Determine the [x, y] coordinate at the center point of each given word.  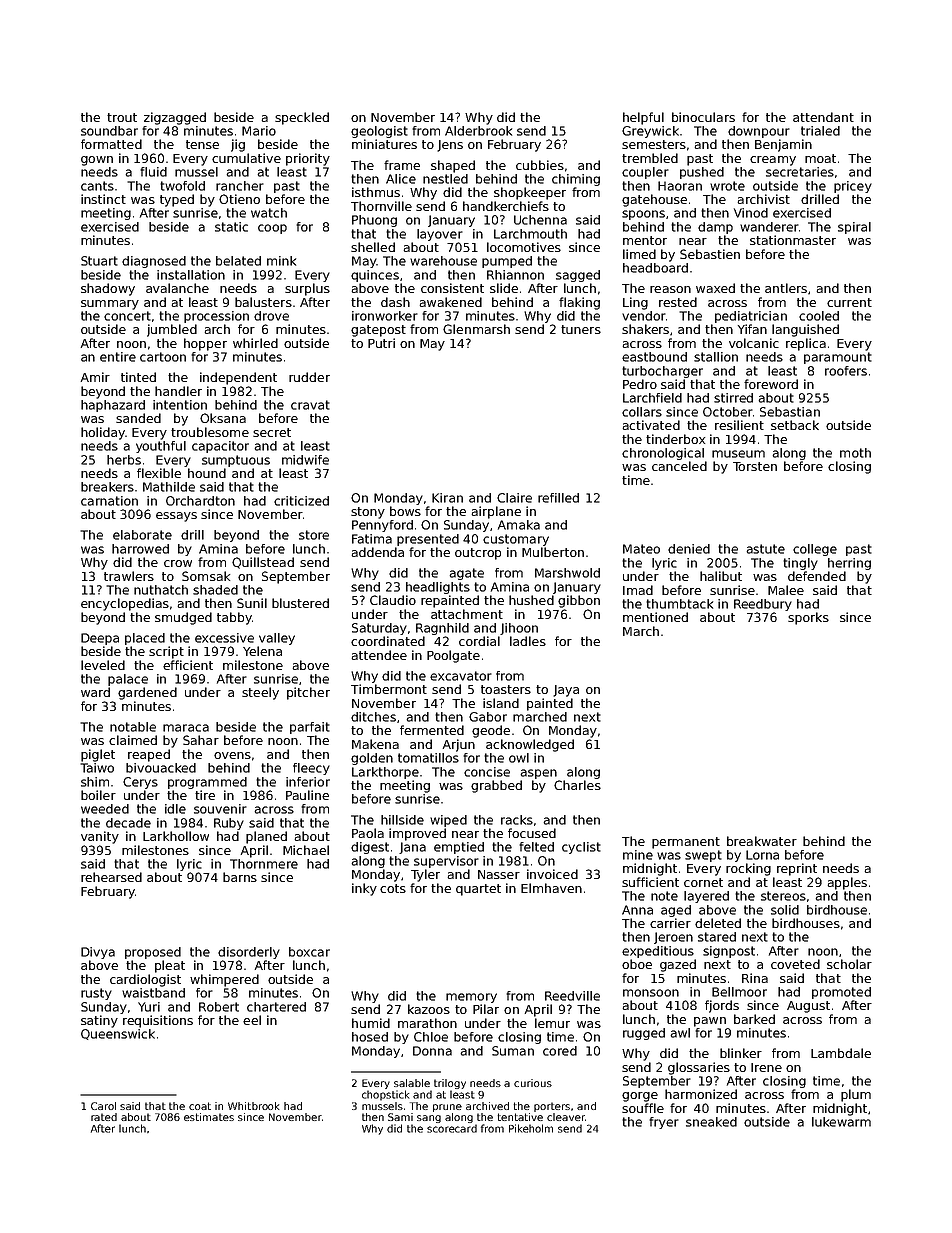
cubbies [540, 165]
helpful [643, 118]
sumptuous [236, 461]
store [314, 535]
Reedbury [763, 605]
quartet [478, 890]
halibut [721, 576]
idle [175, 809]
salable [412, 1083]
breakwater [762, 841]
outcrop [478, 554]
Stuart [99, 261]
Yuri [149, 1007]
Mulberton [553, 552]
